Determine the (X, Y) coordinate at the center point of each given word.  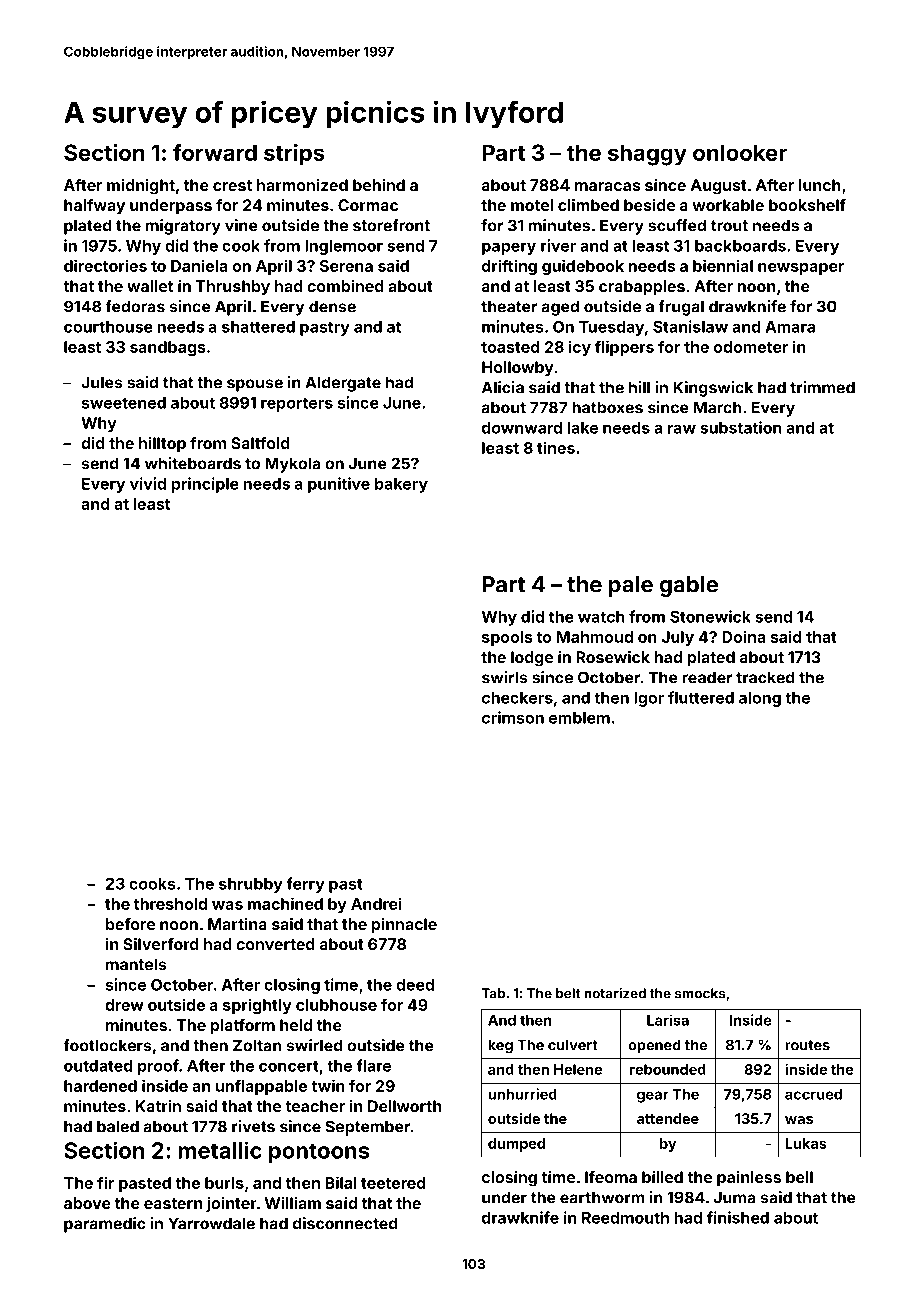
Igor (649, 699)
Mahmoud (595, 637)
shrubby (251, 885)
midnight (141, 187)
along (760, 699)
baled (118, 1126)
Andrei (376, 903)
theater (509, 306)
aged (560, 308)
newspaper (801, 269)
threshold (170, 904)
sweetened (124, 403)
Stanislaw (690, 326)
